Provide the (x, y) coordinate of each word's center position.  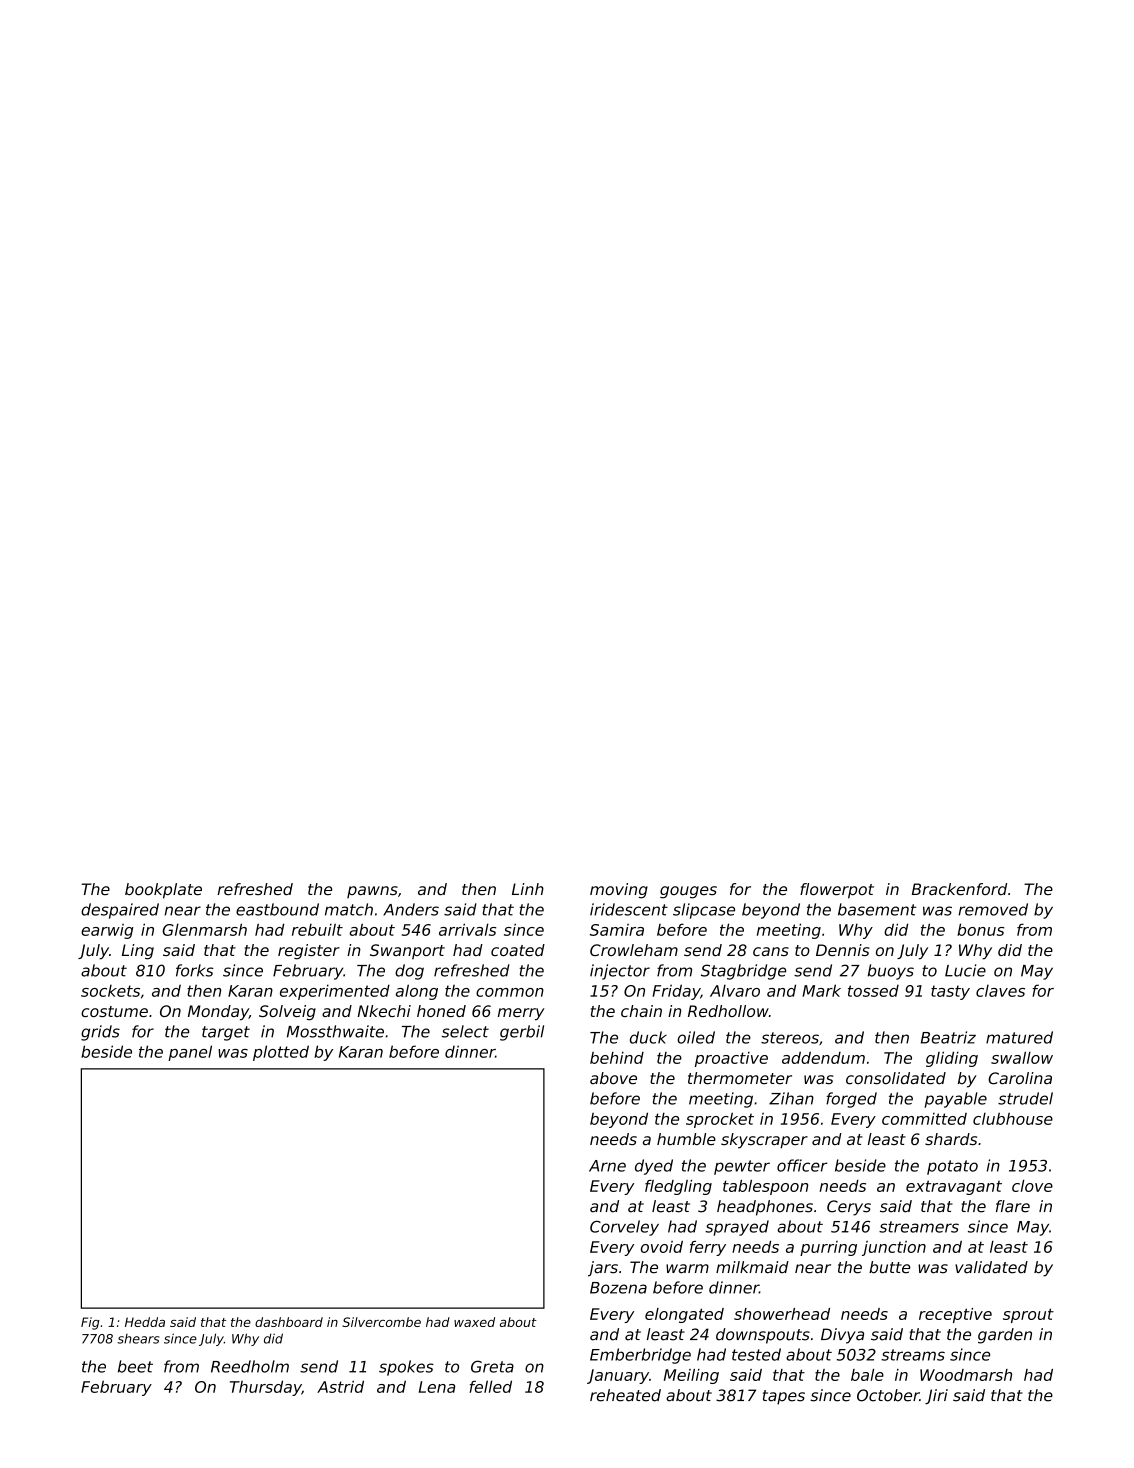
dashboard (289, 1322)
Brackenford (959, 889)
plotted (281, 1053)
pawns (372, 892)
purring (828, 1248)
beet (135, 1366)
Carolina (1020, 1078)
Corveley (624, 1228)
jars (603, 1269)
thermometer (740, 1078)
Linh (528, 889)
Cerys (849, 1208)
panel (190, 1053)
